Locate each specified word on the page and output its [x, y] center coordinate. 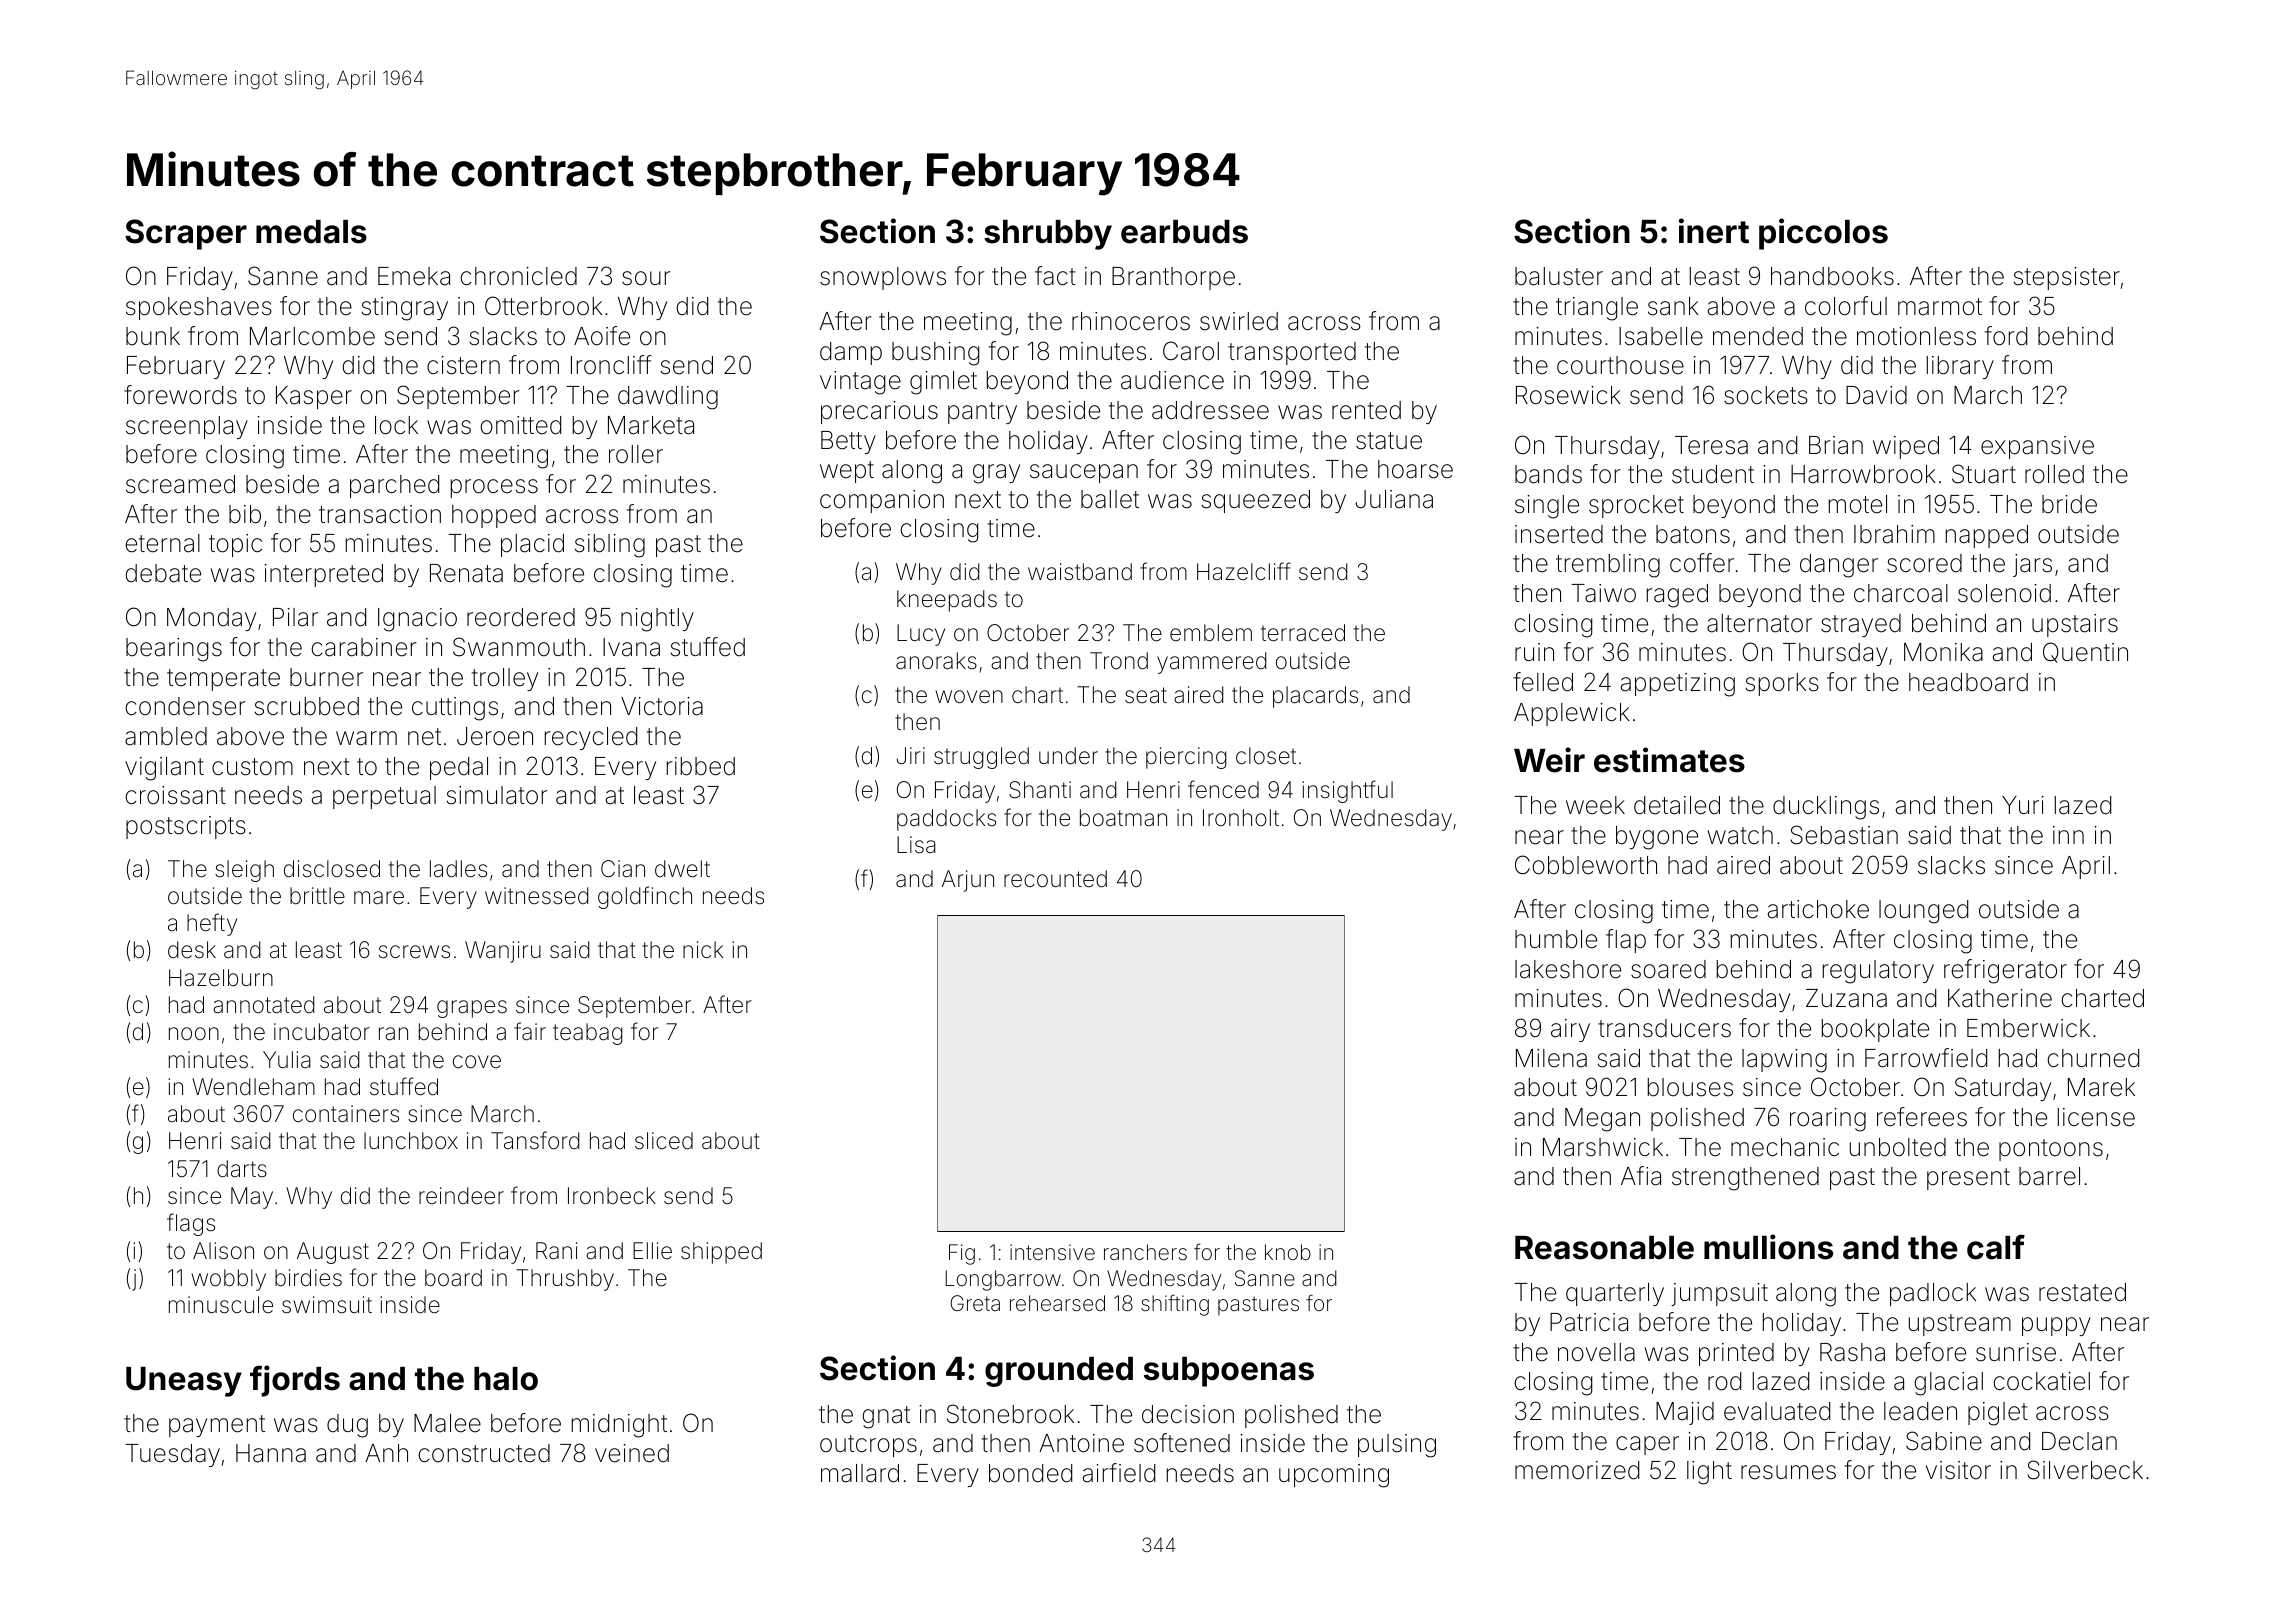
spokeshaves [199, 308]
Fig [962, 1254]
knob [1288, 1252]
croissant [175, 795]
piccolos [1823, 234]
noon [194, 1033]
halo [506, 1379]
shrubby [1048, 235]
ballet [1110, 499]
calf [1996, 1247]
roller [636, 454]
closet [1266, 756]
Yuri [2023, 805]
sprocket [1636, 506]
